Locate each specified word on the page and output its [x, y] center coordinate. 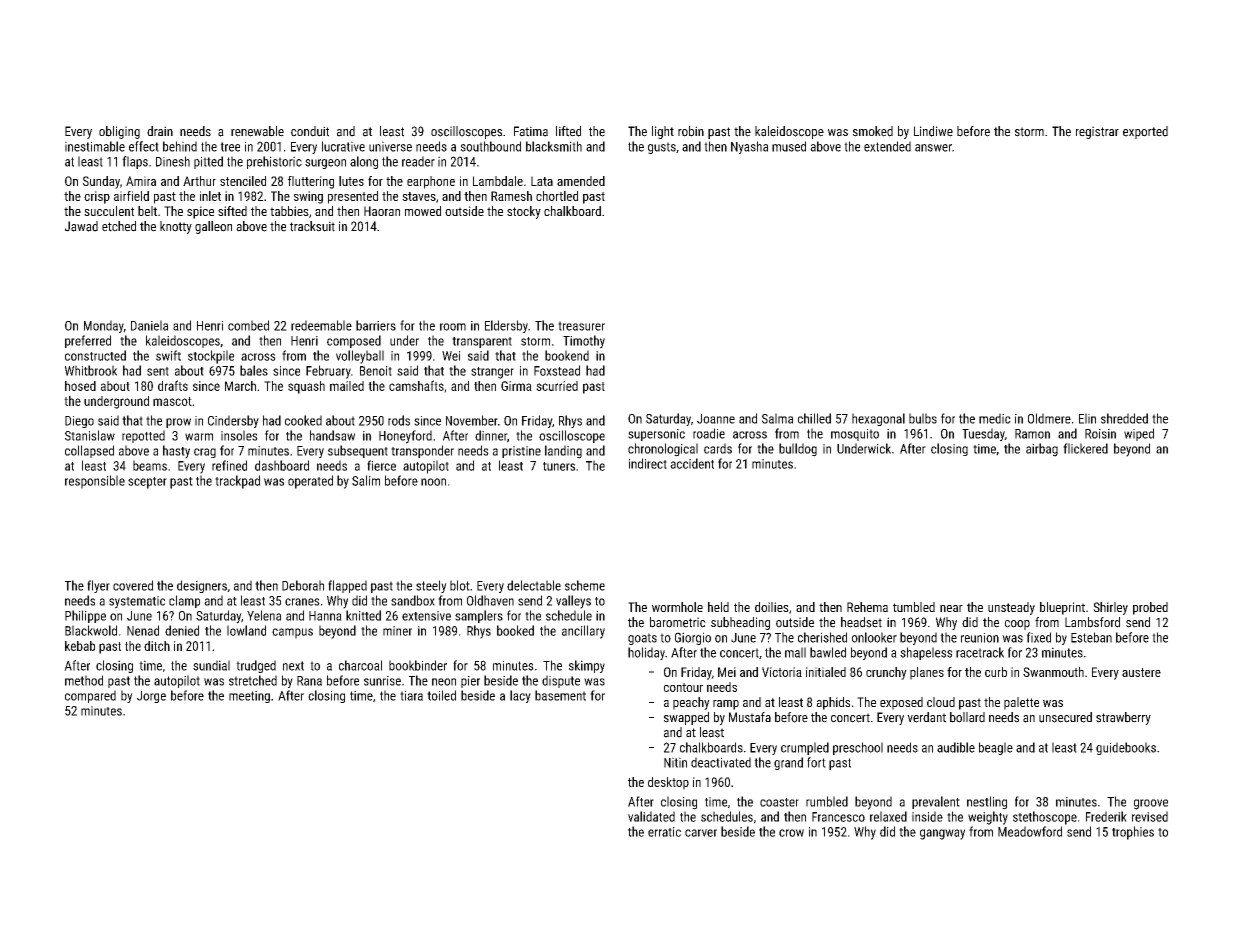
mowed [423, 211]
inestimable [95, 146]
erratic [664, 832]
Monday [104, 326]
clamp [184, 601]
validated [651, 816]
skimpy [587, 666]
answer [933, 148]
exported [1145, 132]
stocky [524, 212]
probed [1150, 608]
